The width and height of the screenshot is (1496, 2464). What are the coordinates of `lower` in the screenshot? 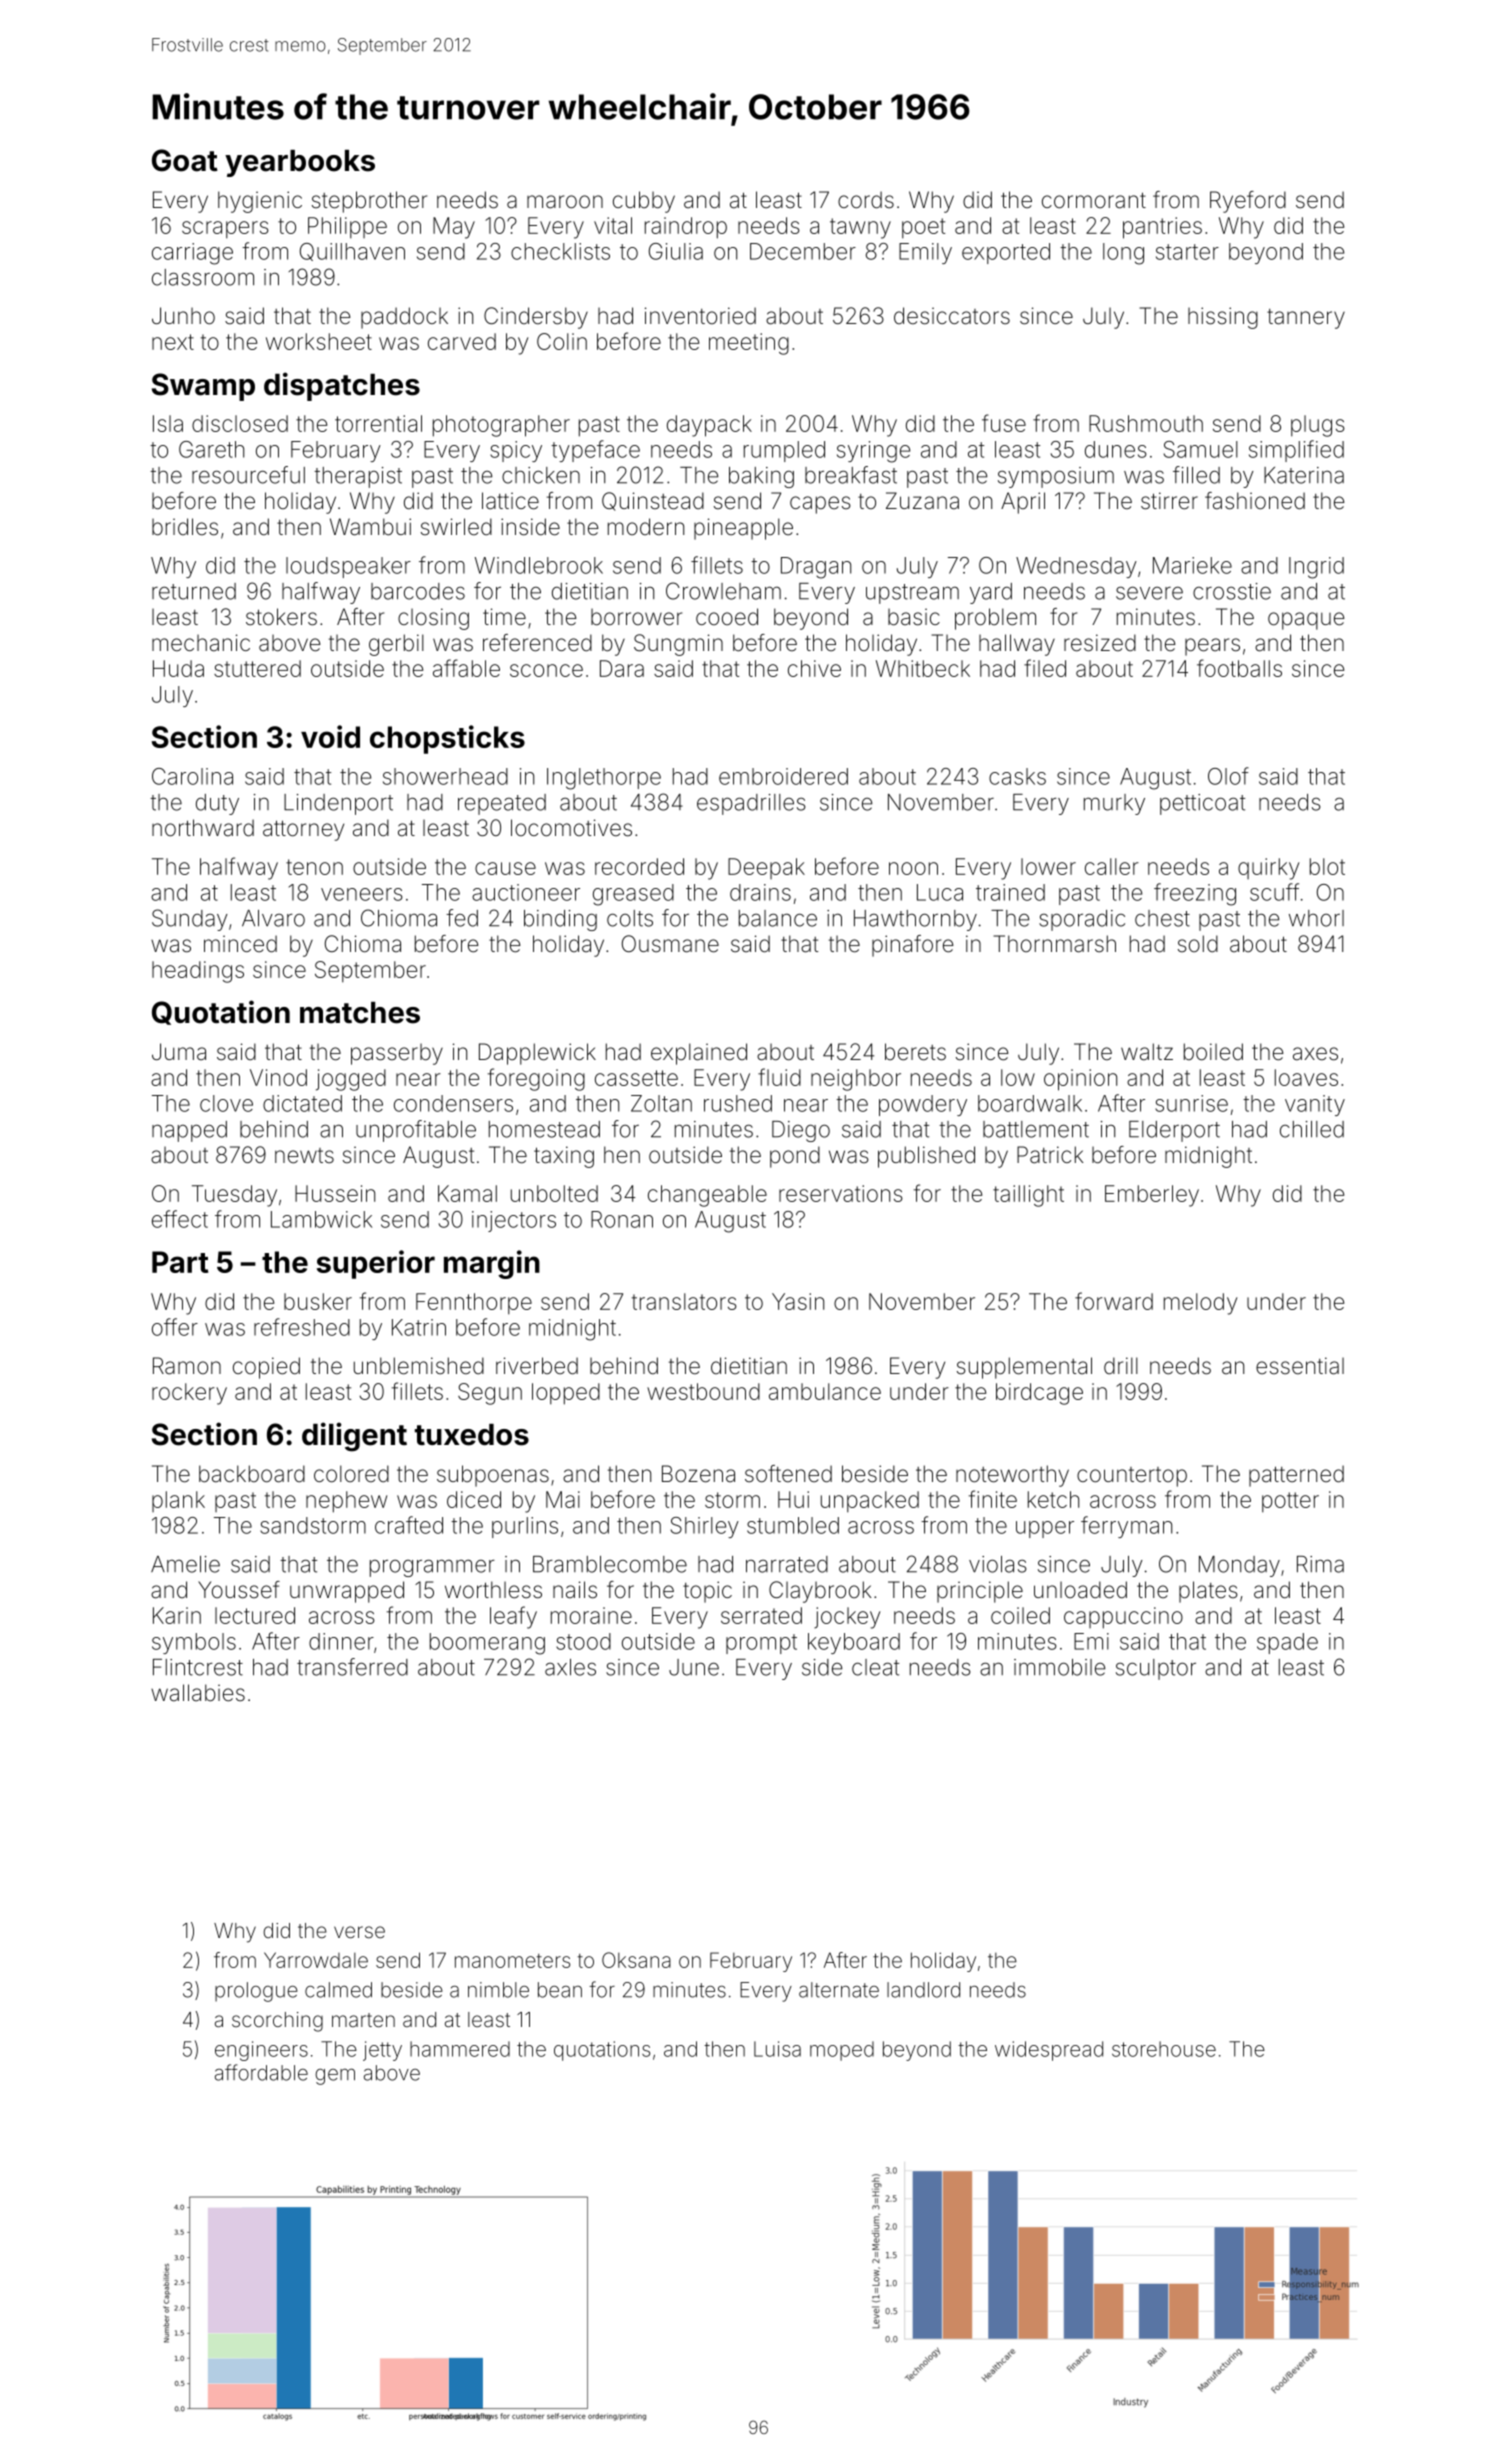 It's located at (1048, 866).
